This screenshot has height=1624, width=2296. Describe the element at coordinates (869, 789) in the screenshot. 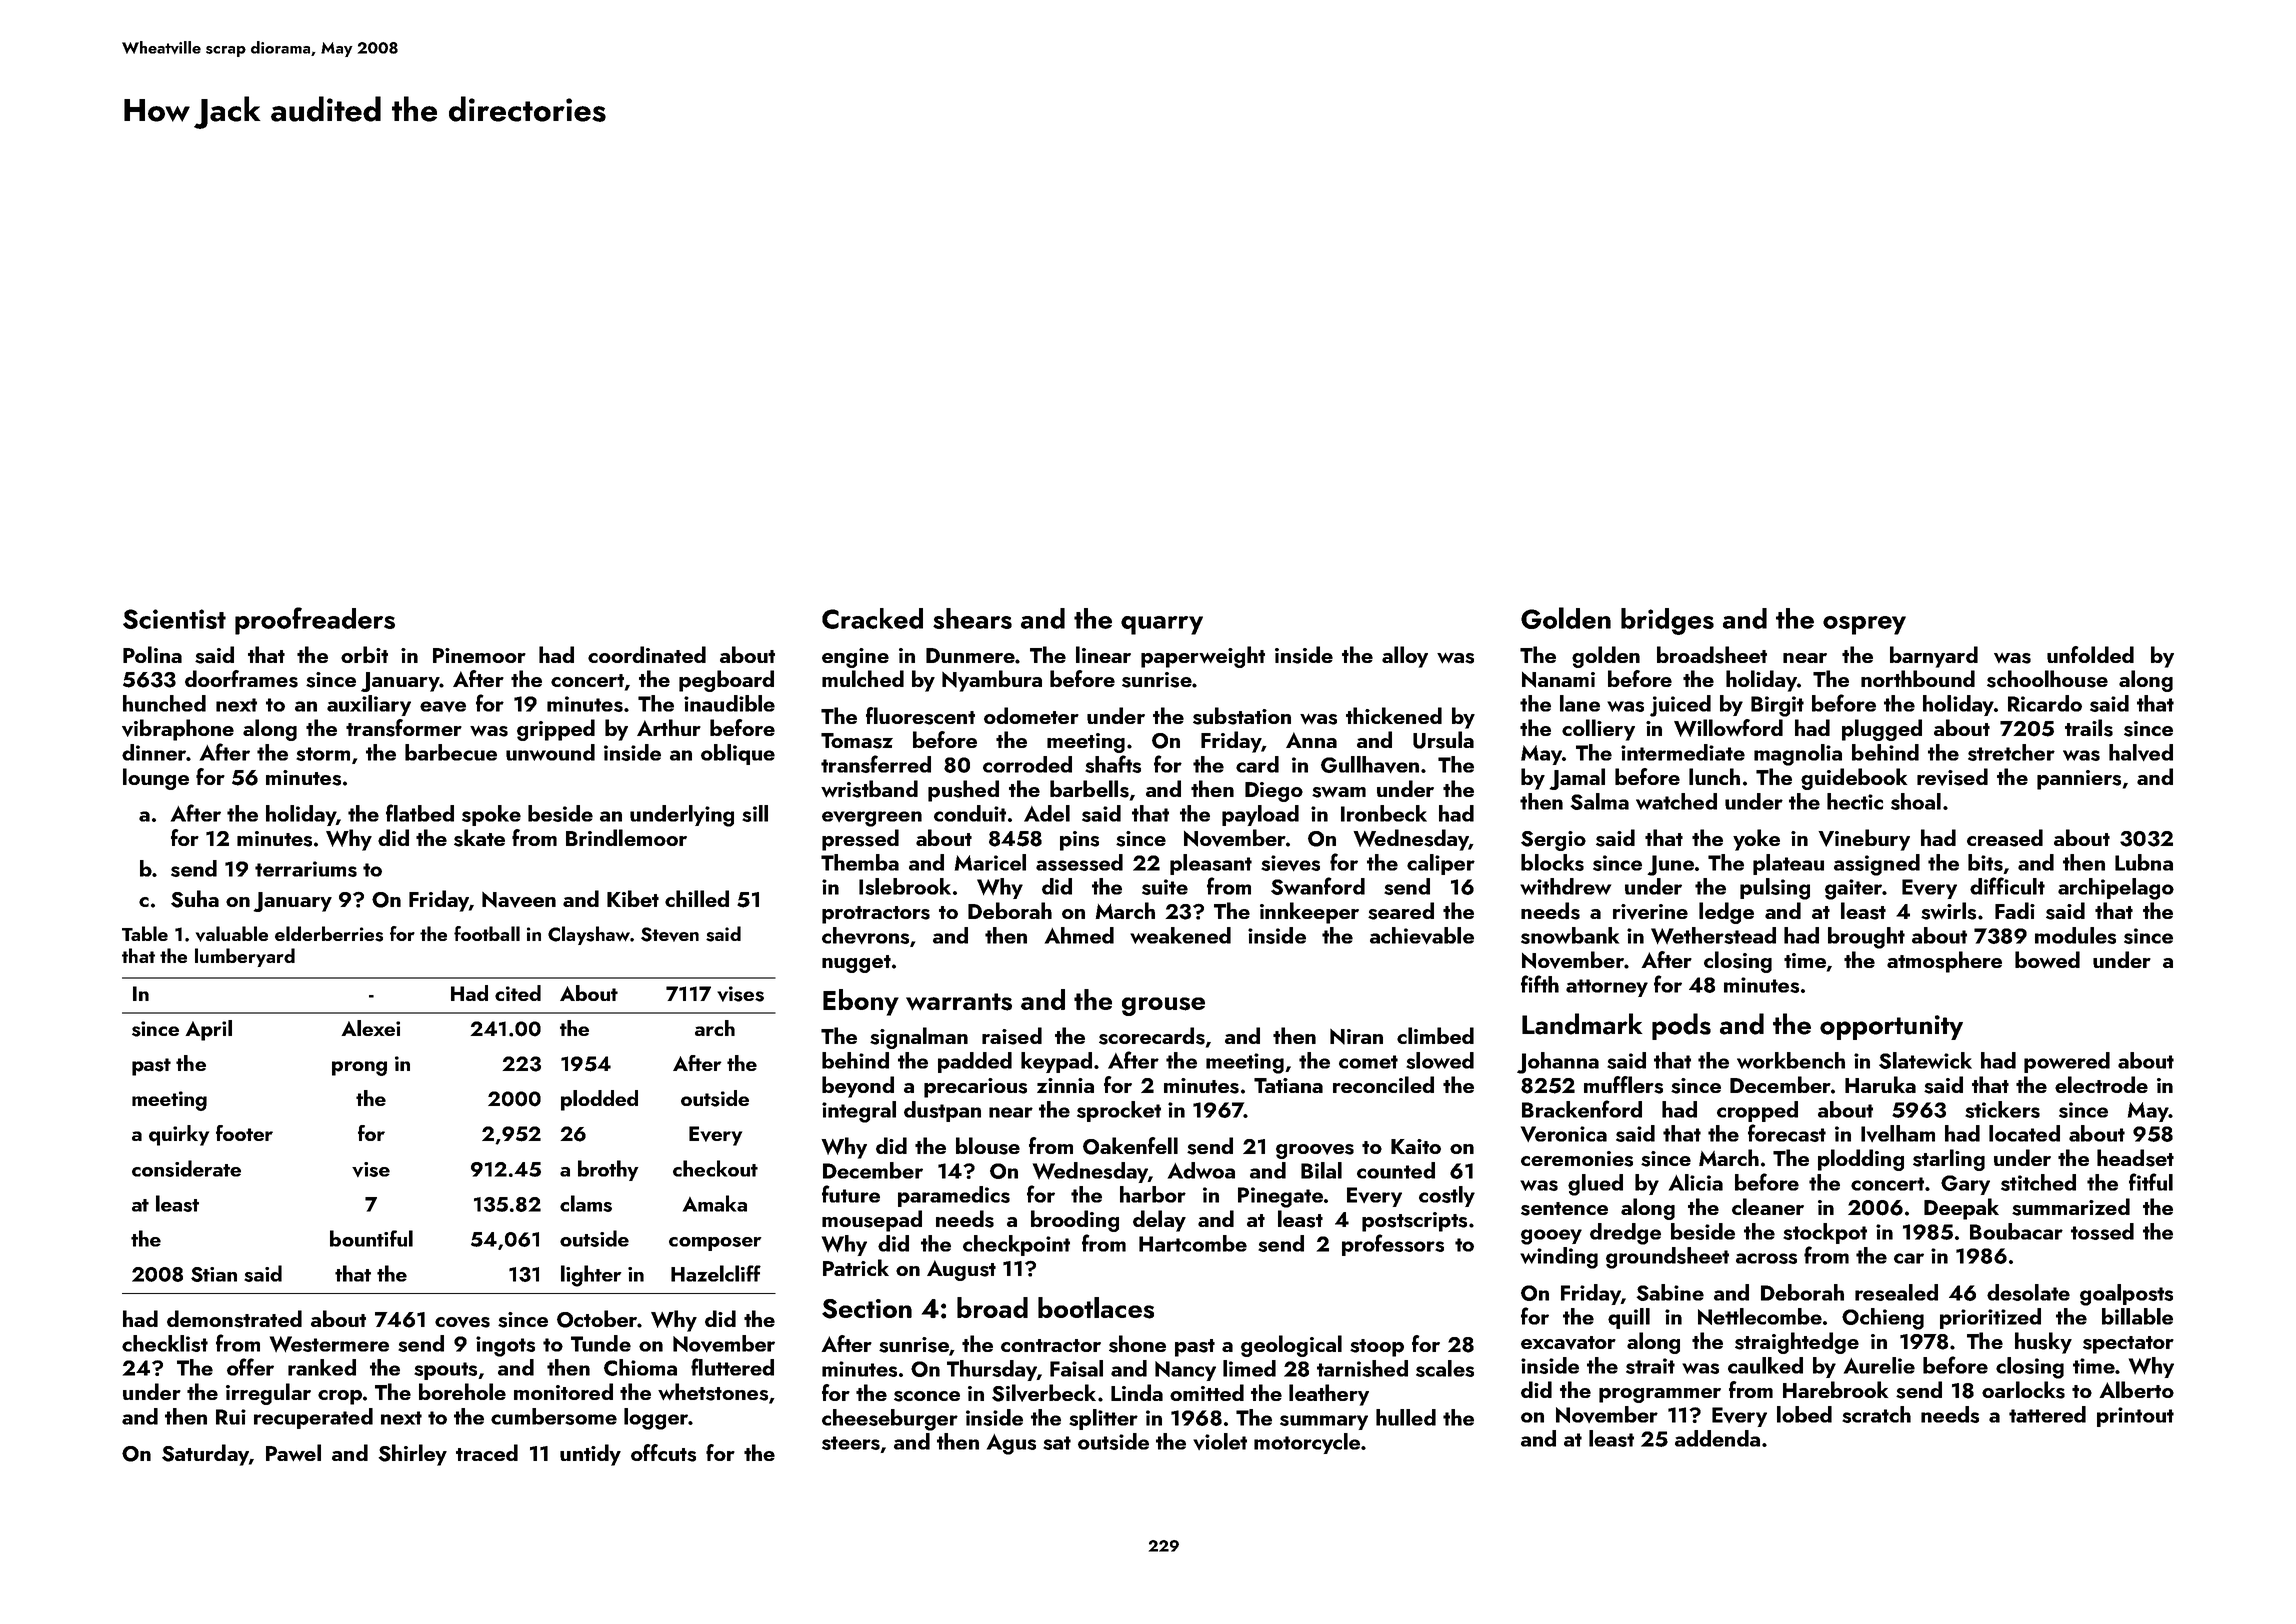

I see `wristband` at that location.
